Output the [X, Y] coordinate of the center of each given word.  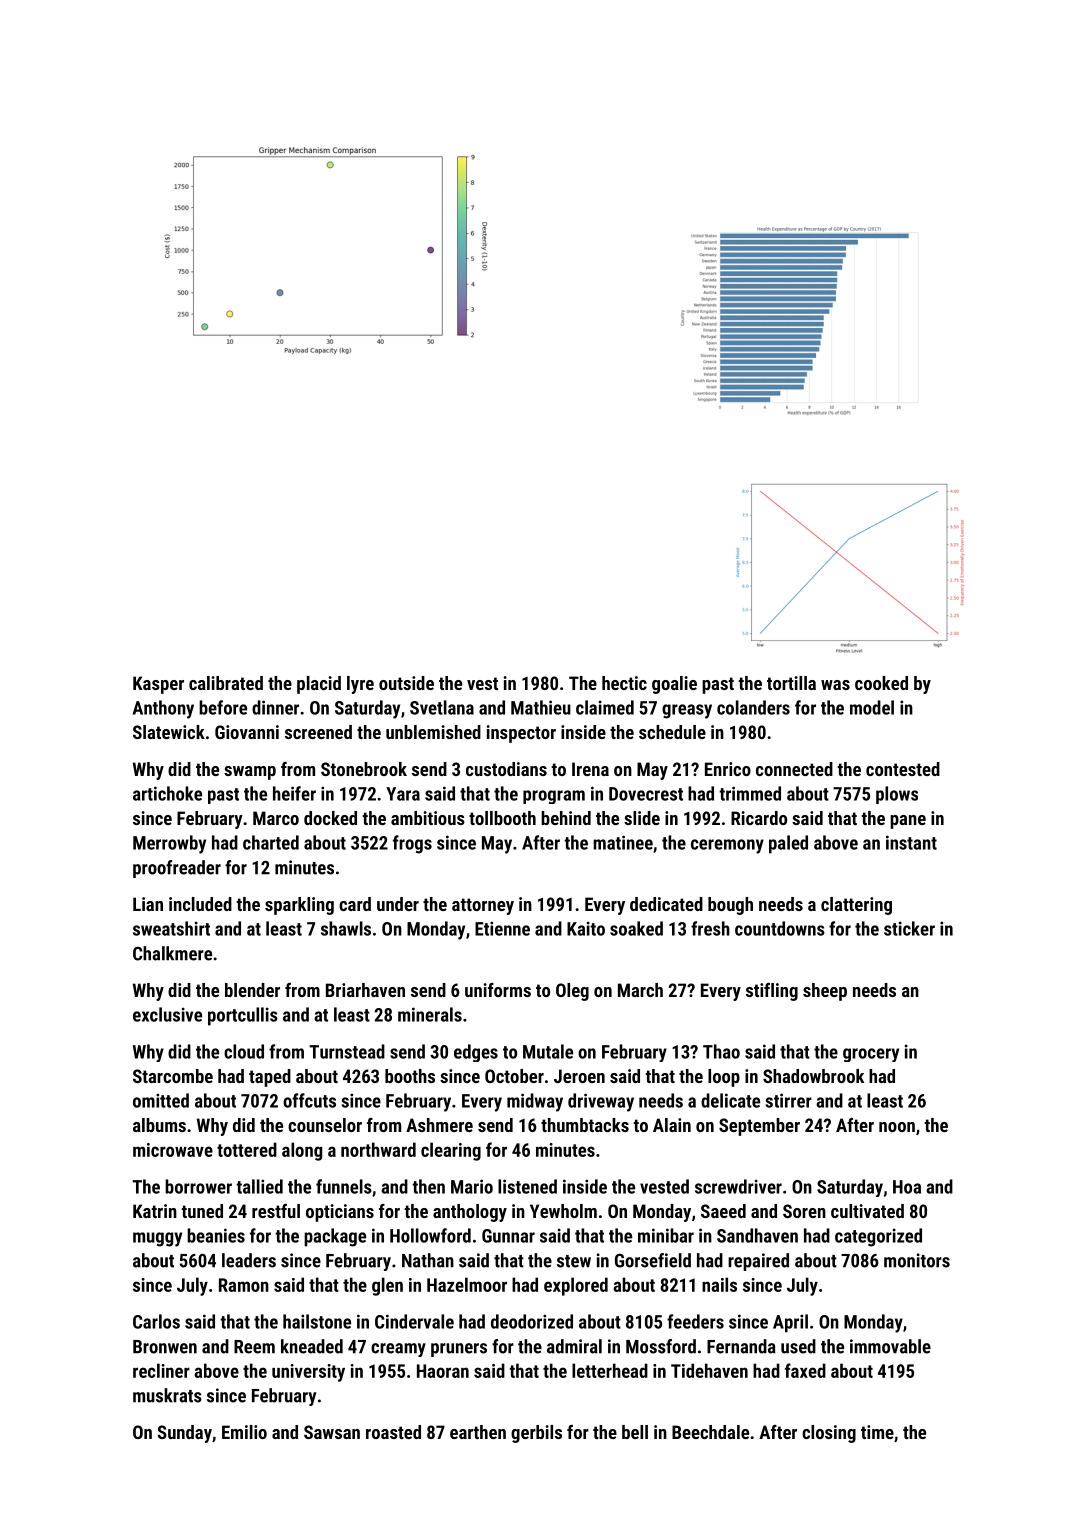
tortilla [791, 683]
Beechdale [710, 1432]
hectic [624, 683]
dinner [275, 707]
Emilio [244, 1432]
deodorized [532, 1321]
